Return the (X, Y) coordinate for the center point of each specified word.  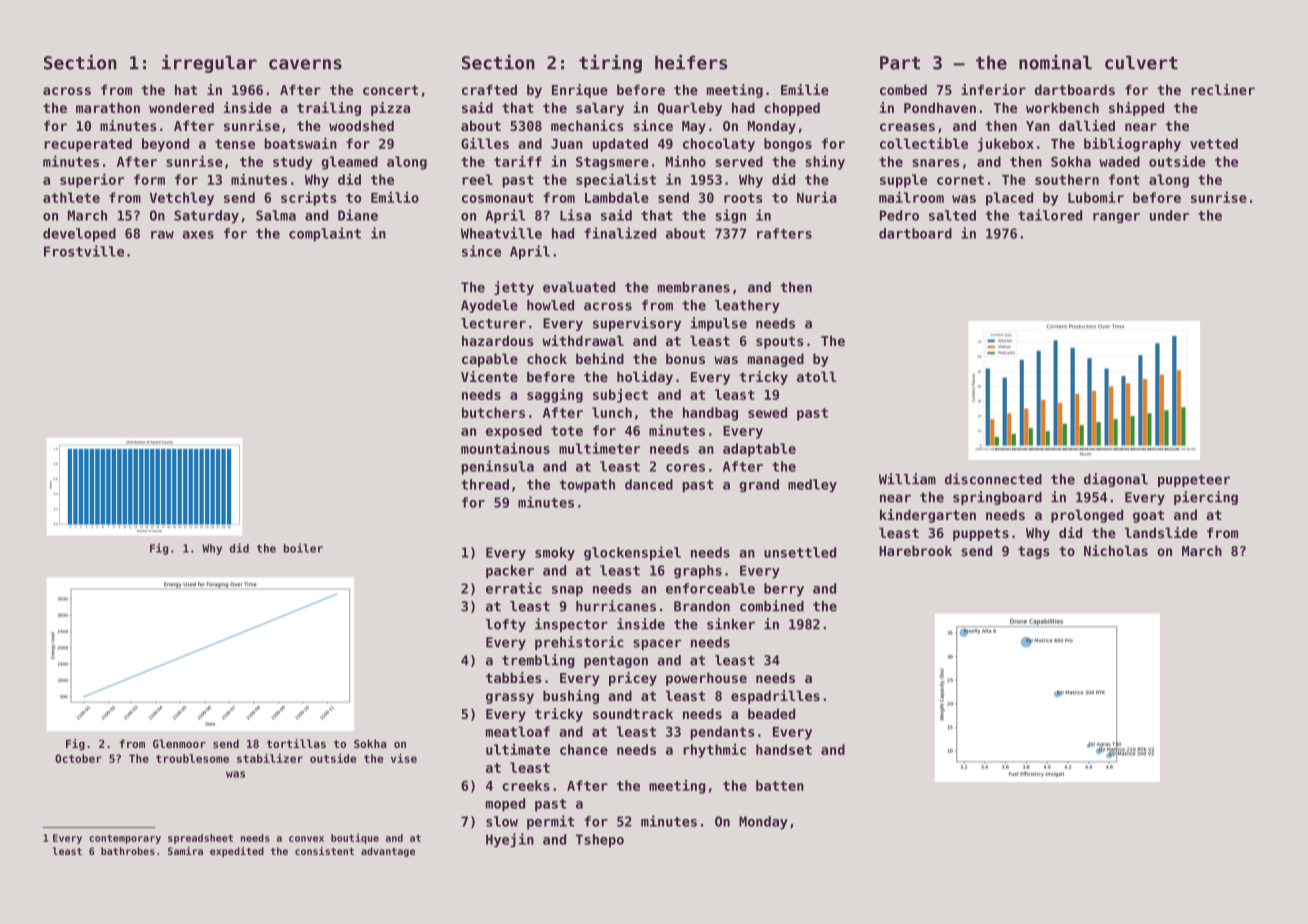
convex (306, 839)
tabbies (514, 677)
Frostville (84, 251)
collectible (924, 143)
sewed (767, 412)
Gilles (485, 143)
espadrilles (775, 697)
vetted (1214, 143)
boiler (303, 548)
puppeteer (1194, 480)
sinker (731, 624)
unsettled (800, 552)
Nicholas (1116, 550)
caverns (305, 64)
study (293, 163)
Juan (567, 144)
